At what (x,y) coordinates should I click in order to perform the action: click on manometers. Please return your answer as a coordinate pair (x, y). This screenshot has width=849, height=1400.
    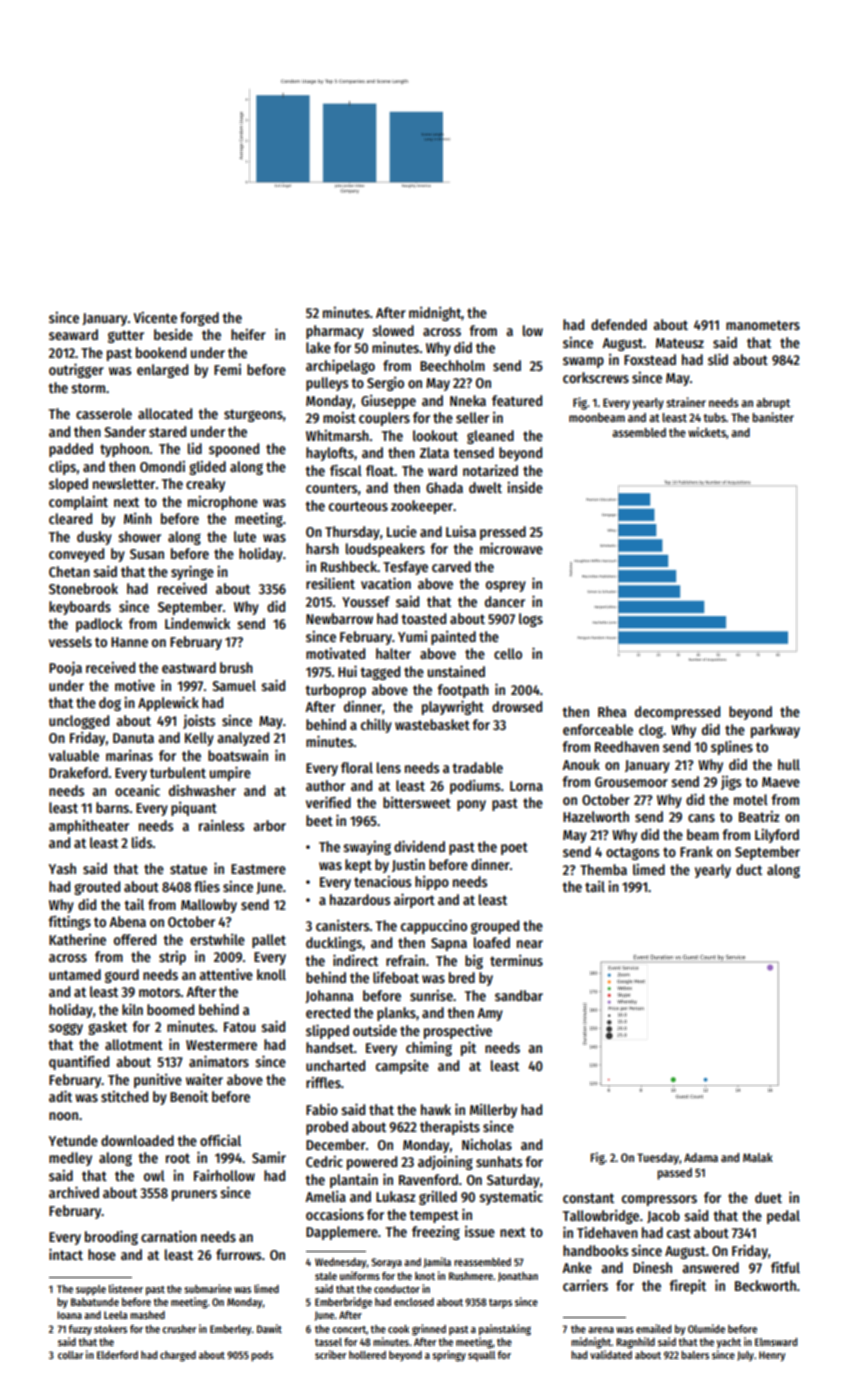
    Looking at the image, I should click on (763, 325).
